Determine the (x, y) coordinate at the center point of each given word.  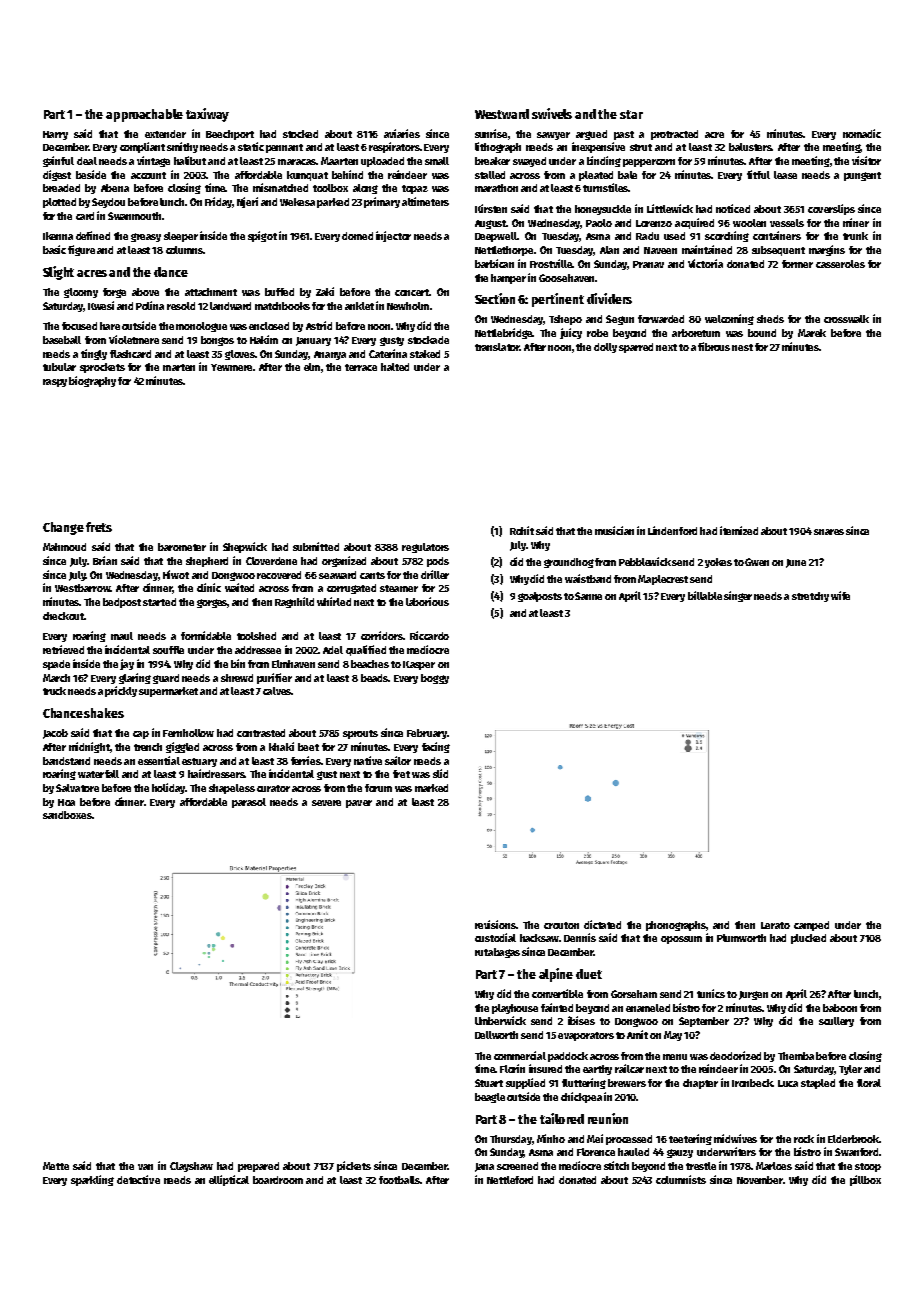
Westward (502, 114)
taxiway (207, 115)
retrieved (63, 649)
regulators (425, 548)
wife (840, 595)
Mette (56, 1166)
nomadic (862, 133)
